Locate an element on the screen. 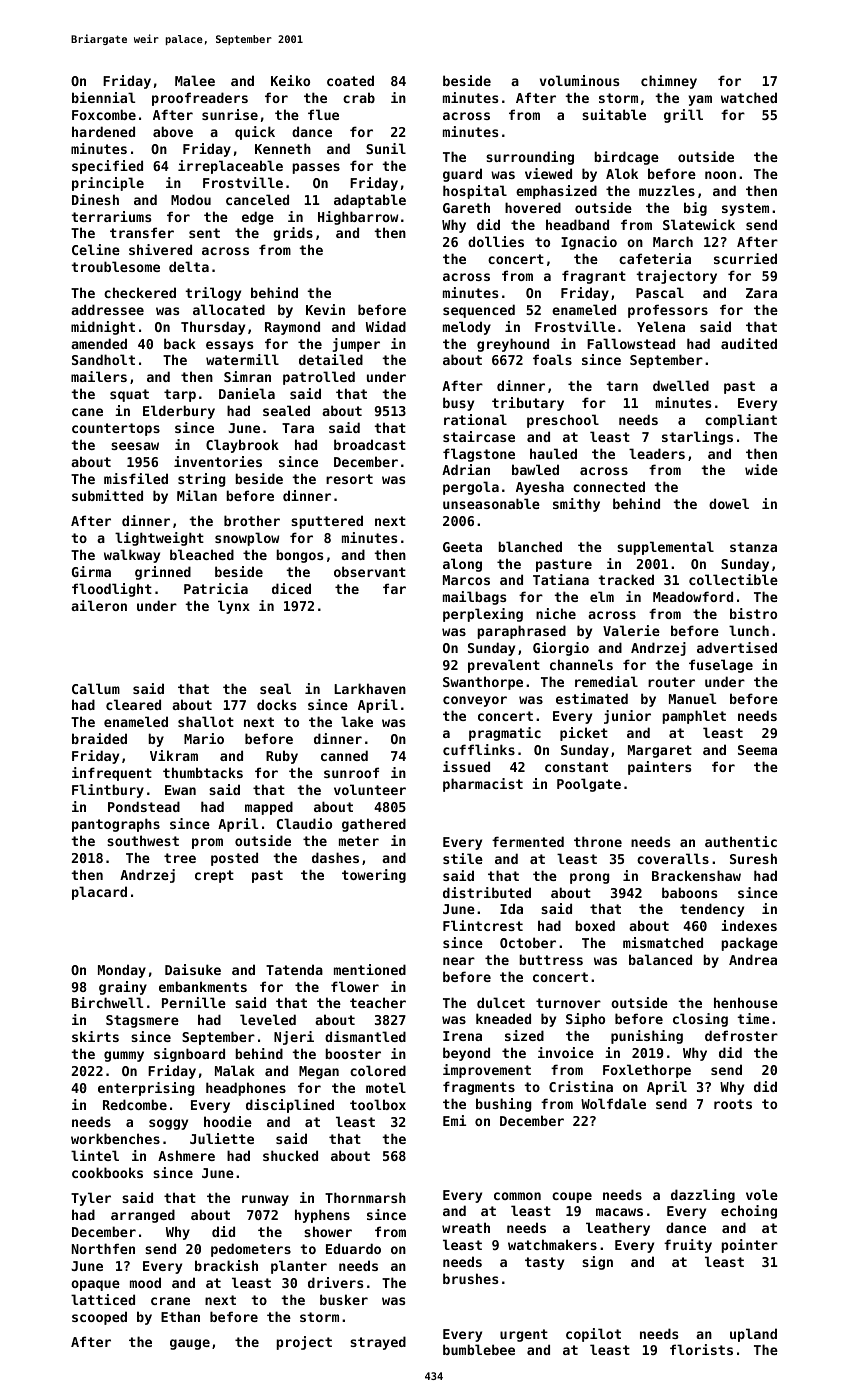  hardened is located at coordinates (103, 131).
